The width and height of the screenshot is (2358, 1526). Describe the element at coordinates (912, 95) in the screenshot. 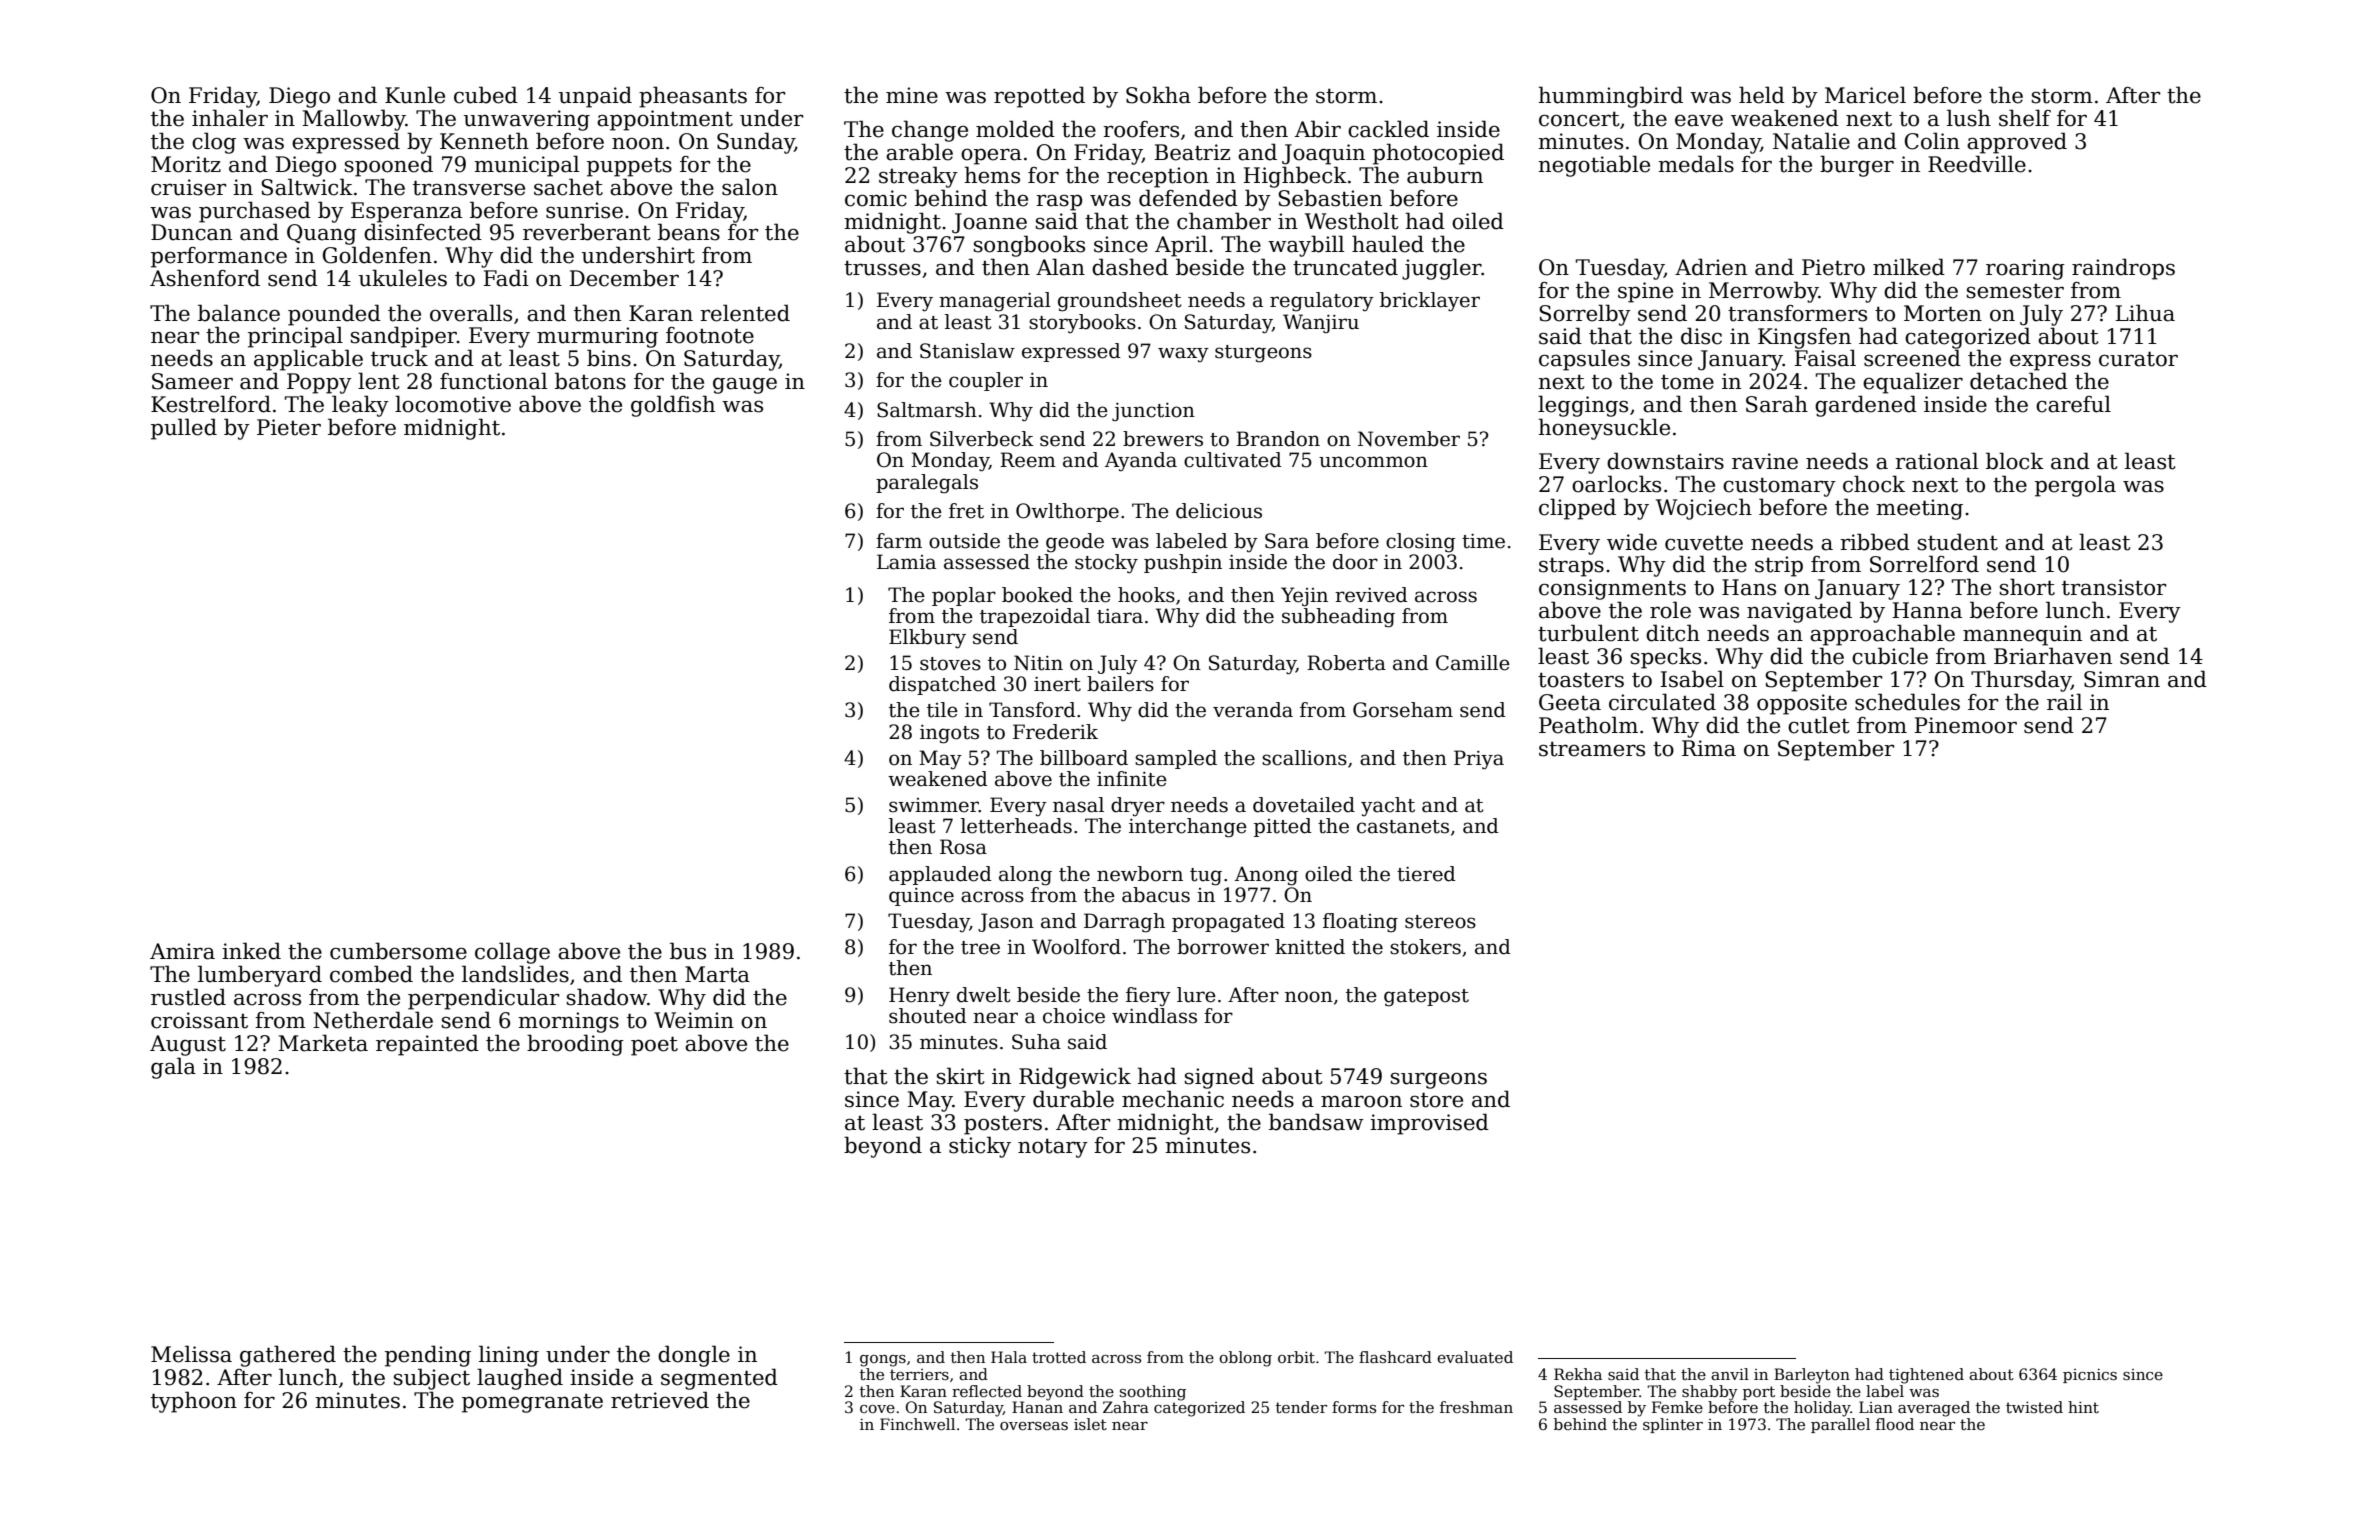

I see `mine` at that location.
